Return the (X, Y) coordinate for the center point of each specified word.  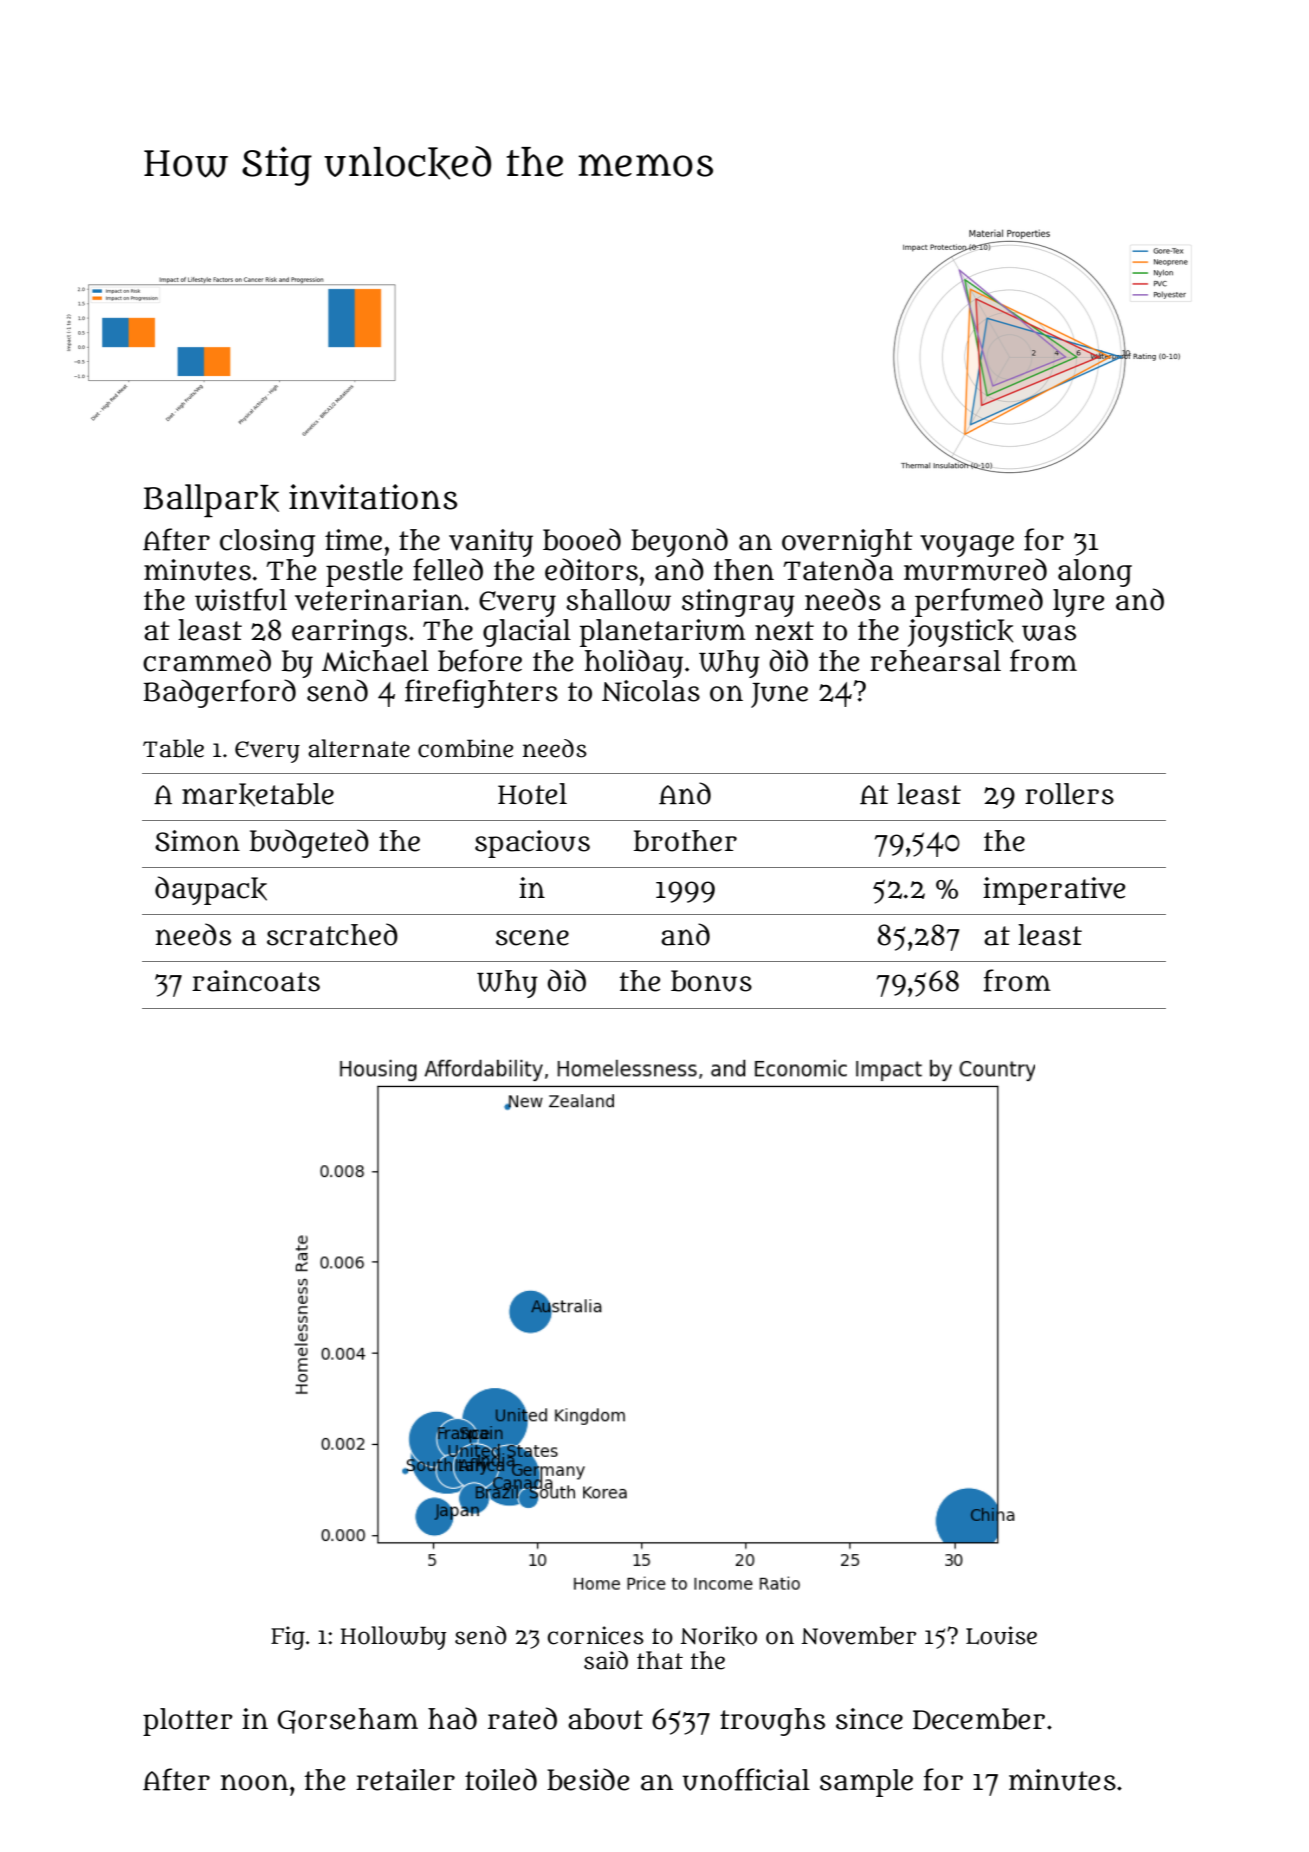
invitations (373, 497)
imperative (1054, 891)
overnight (847, 543)
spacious (532, 844)
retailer (405, 1780)
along (1095, 573)
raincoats (256, 981)
